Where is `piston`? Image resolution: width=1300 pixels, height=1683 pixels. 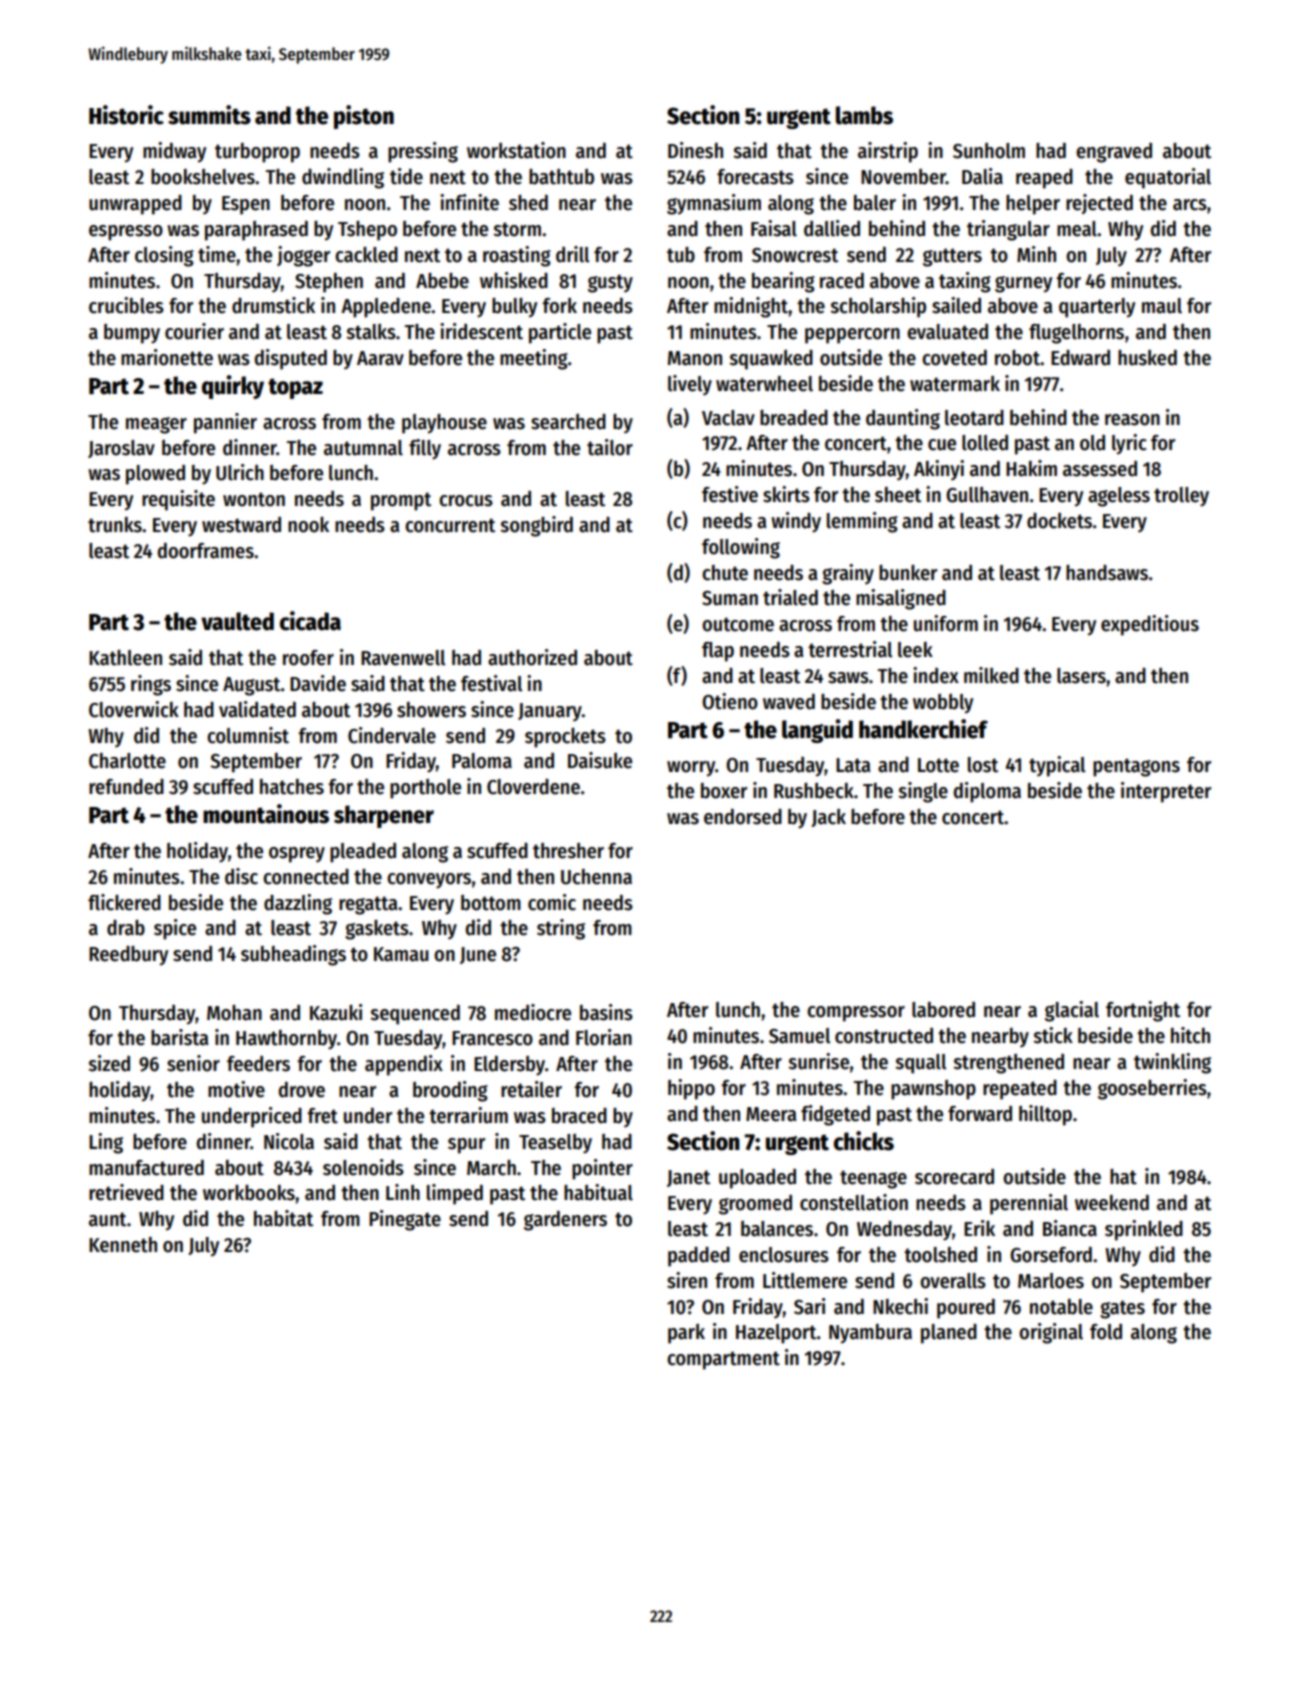 piston is located at coordinates (364, 117).
